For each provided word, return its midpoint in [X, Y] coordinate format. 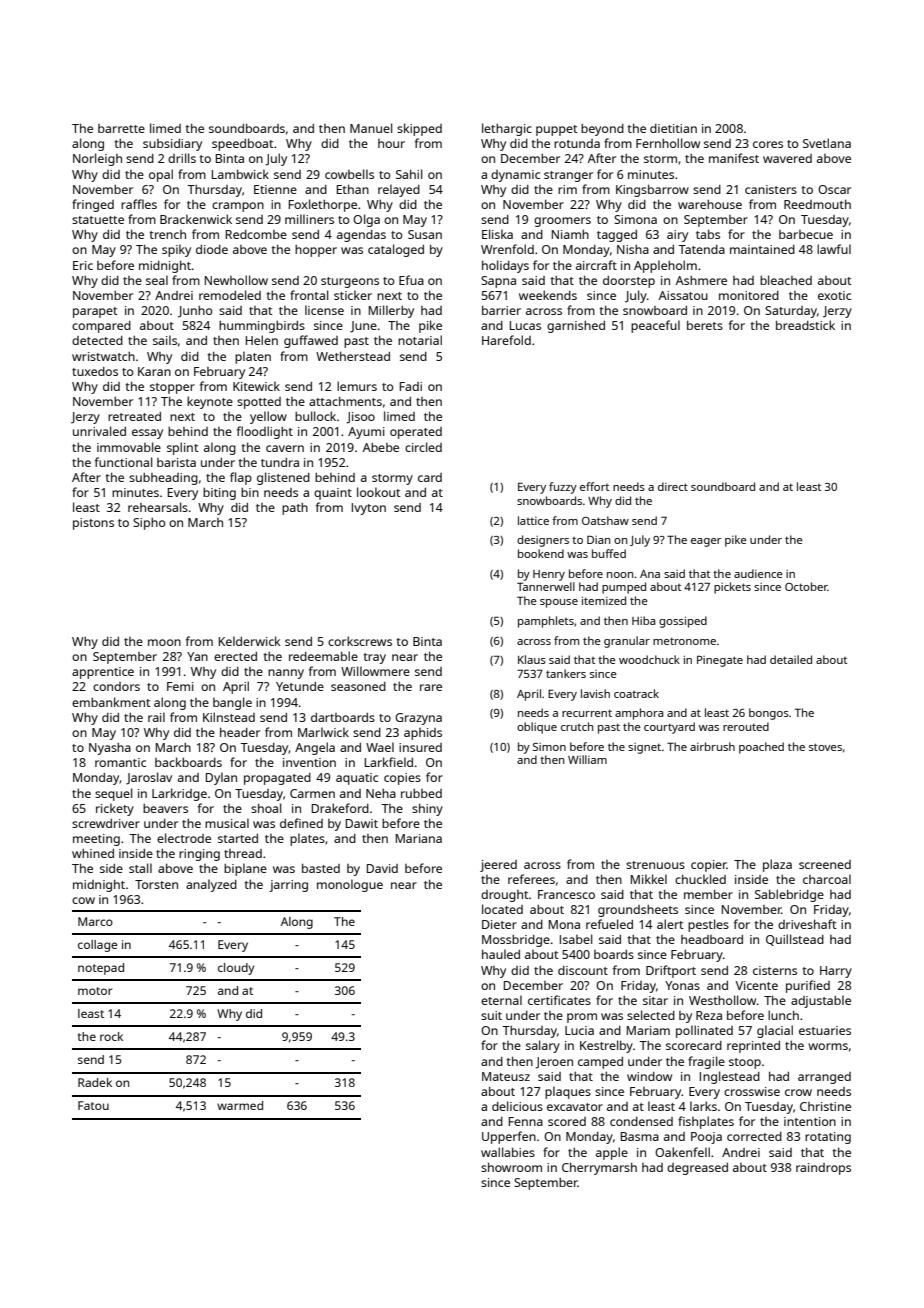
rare [431, 687]
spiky [176, 250]
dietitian [673, 128]
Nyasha [110, 749]
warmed [240, 1105]
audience [758, 573]
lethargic [507, 129]
